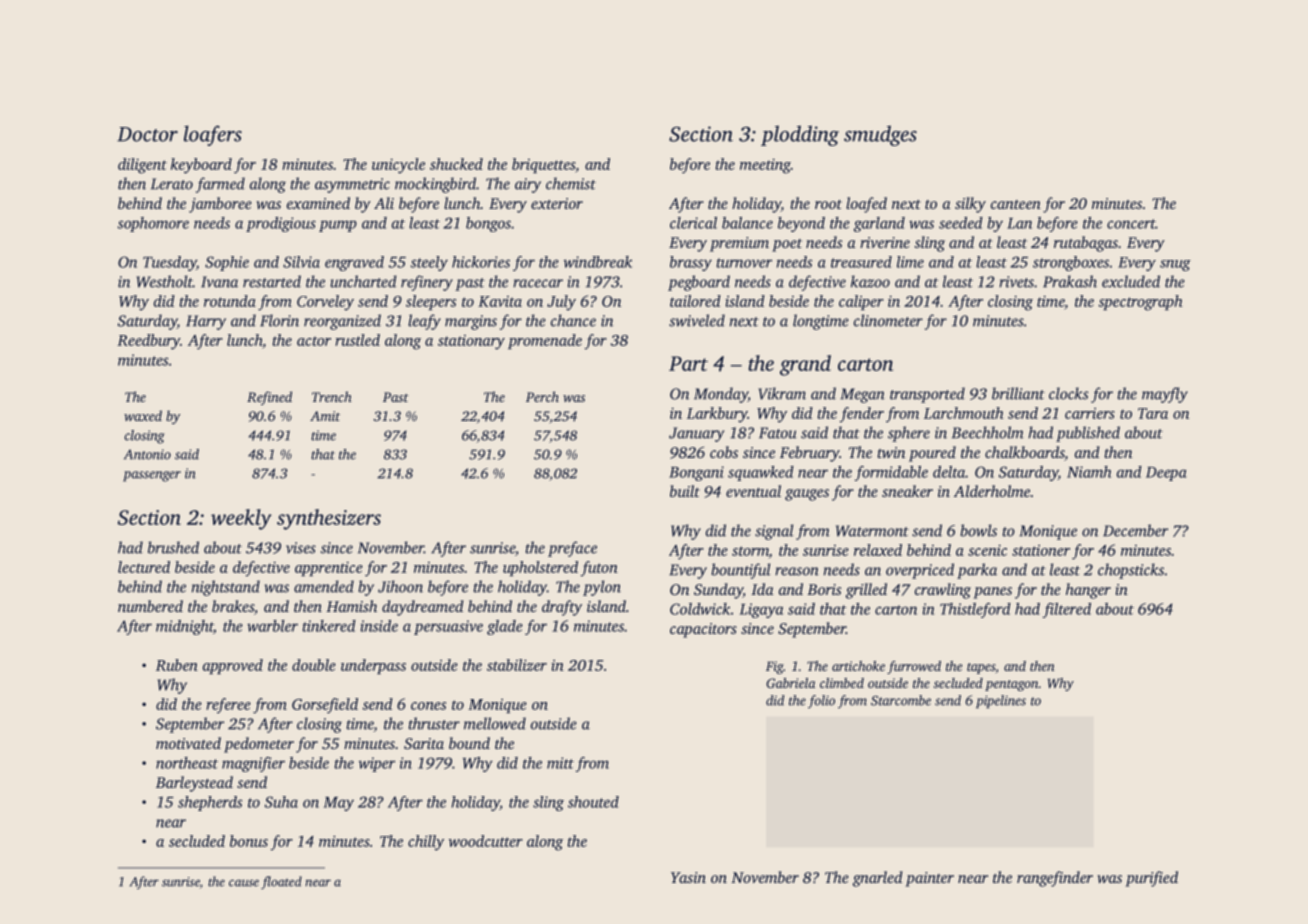  Describe the element at coordinates (572, 549) in the document. I see `preface` at that location.
